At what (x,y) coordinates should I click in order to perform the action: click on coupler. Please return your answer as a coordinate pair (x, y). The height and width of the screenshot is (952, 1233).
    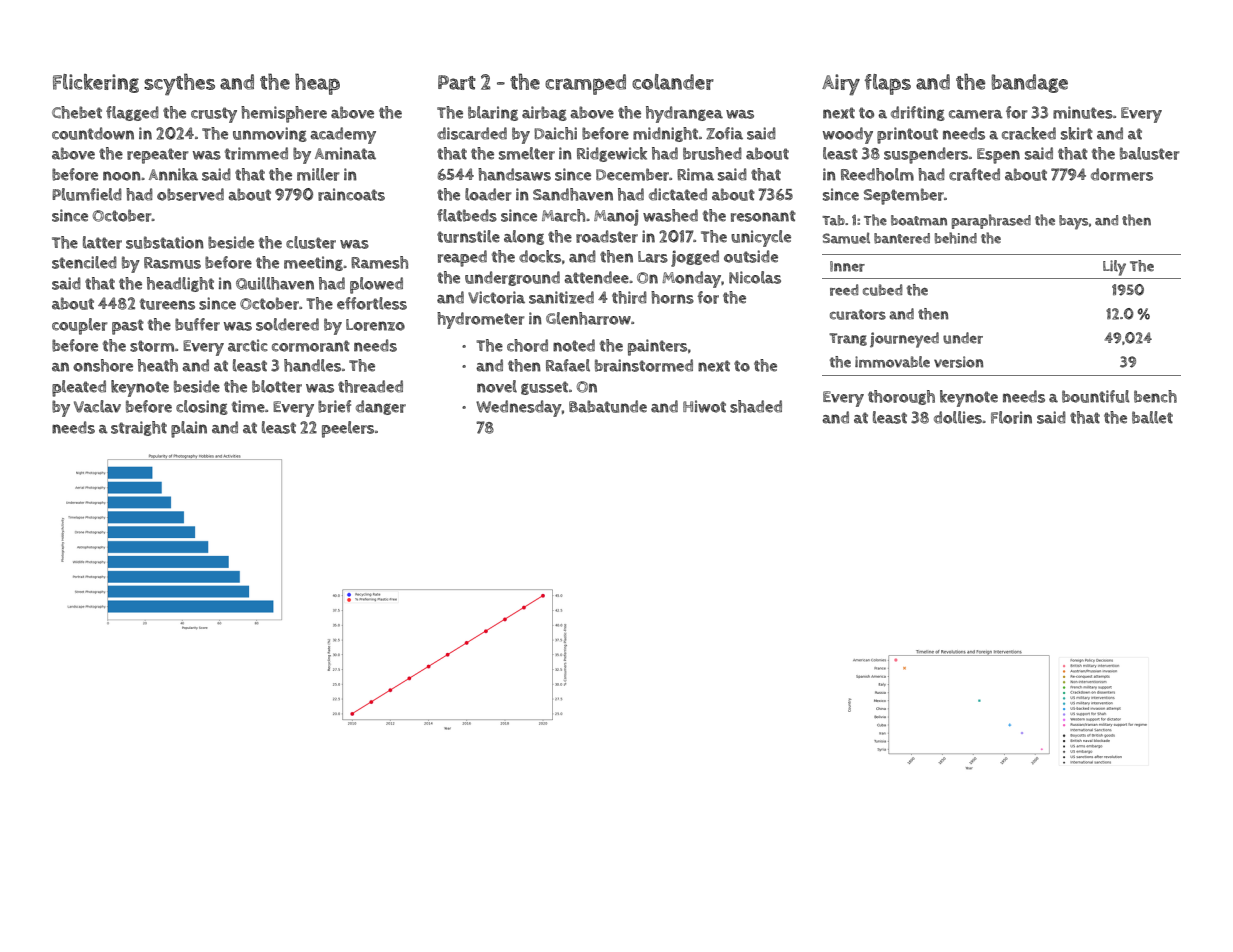
    Looking at the image, I should click on (79, 326).
